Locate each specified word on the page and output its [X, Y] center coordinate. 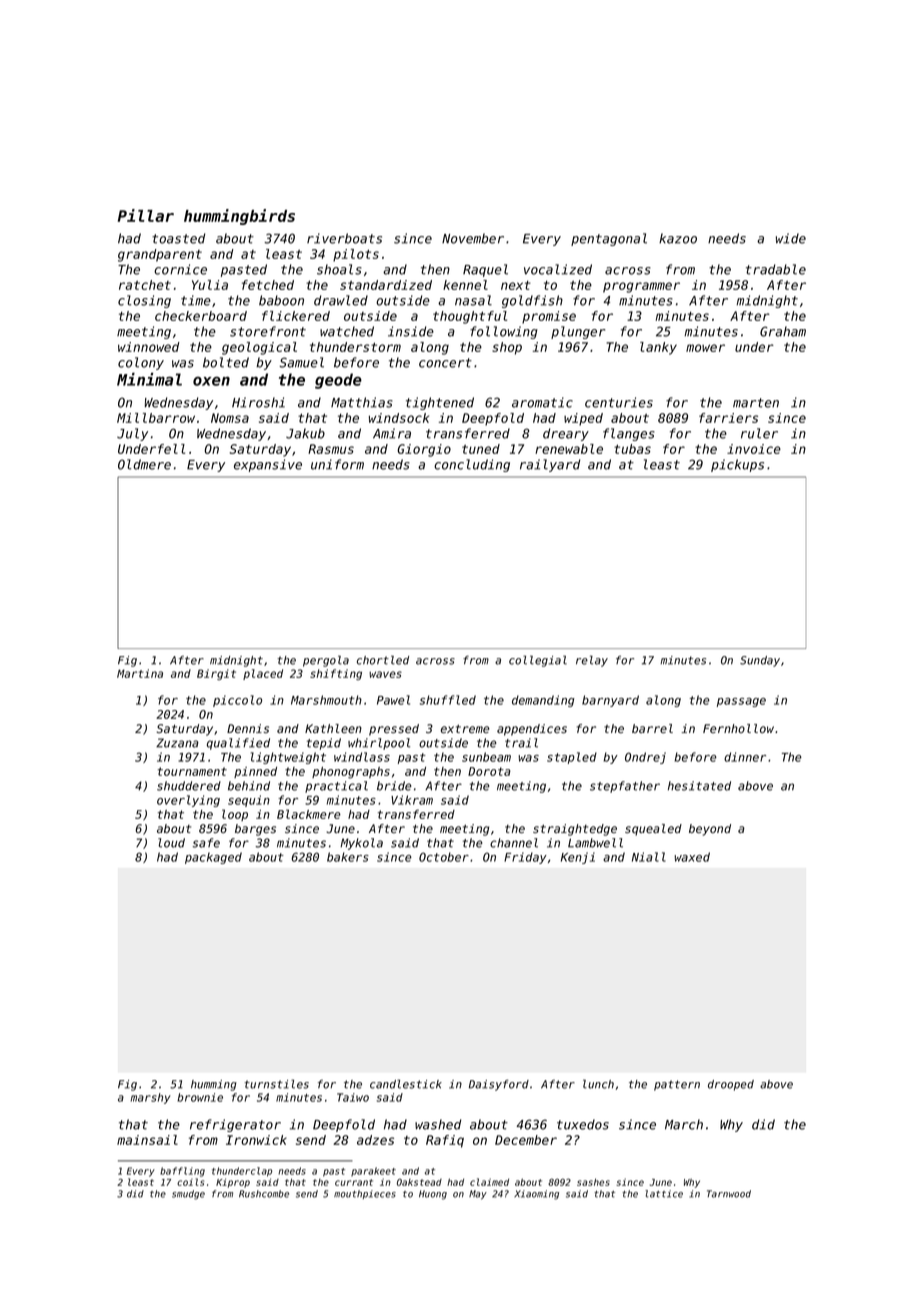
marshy [151, 1098]
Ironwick [256, 1140]
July [132, 434]
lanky [658, 348]
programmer [641, 287]
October [444, 857]
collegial [538, 661]
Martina [140, 673]
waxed [692, 857]
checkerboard [201, 316]
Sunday [760, 661]
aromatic [542, 402]
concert [445, 363]
